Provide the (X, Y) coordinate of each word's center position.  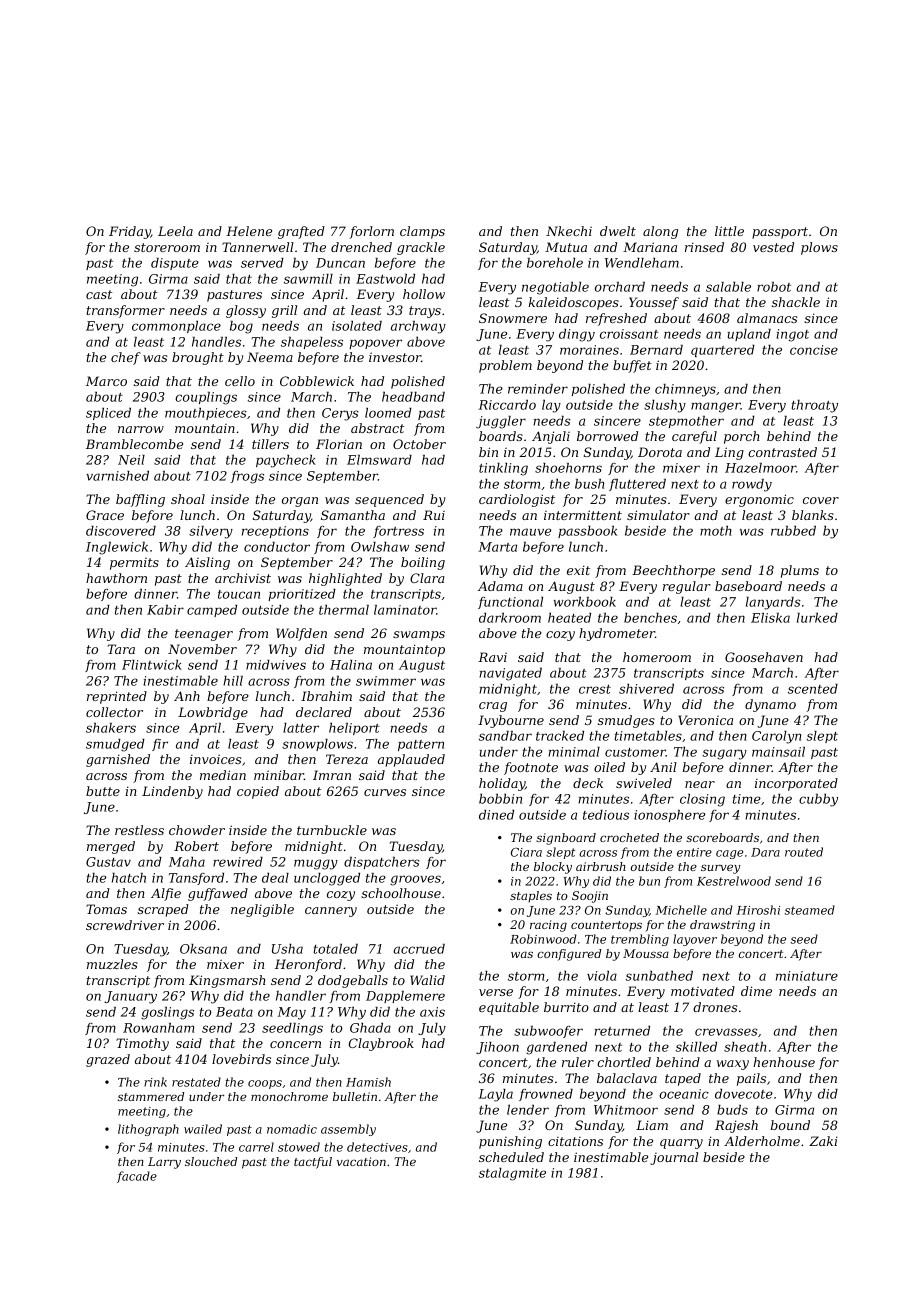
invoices (215, 759)
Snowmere (513, 318)
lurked (817, 618)
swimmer (386, 681)
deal (275, 878)
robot (774, 287)
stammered (151, 1096)
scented (813, 689)
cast (99, 294)
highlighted (345, 579)
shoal (188, 499)
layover (695, 940)
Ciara (526, 852)
